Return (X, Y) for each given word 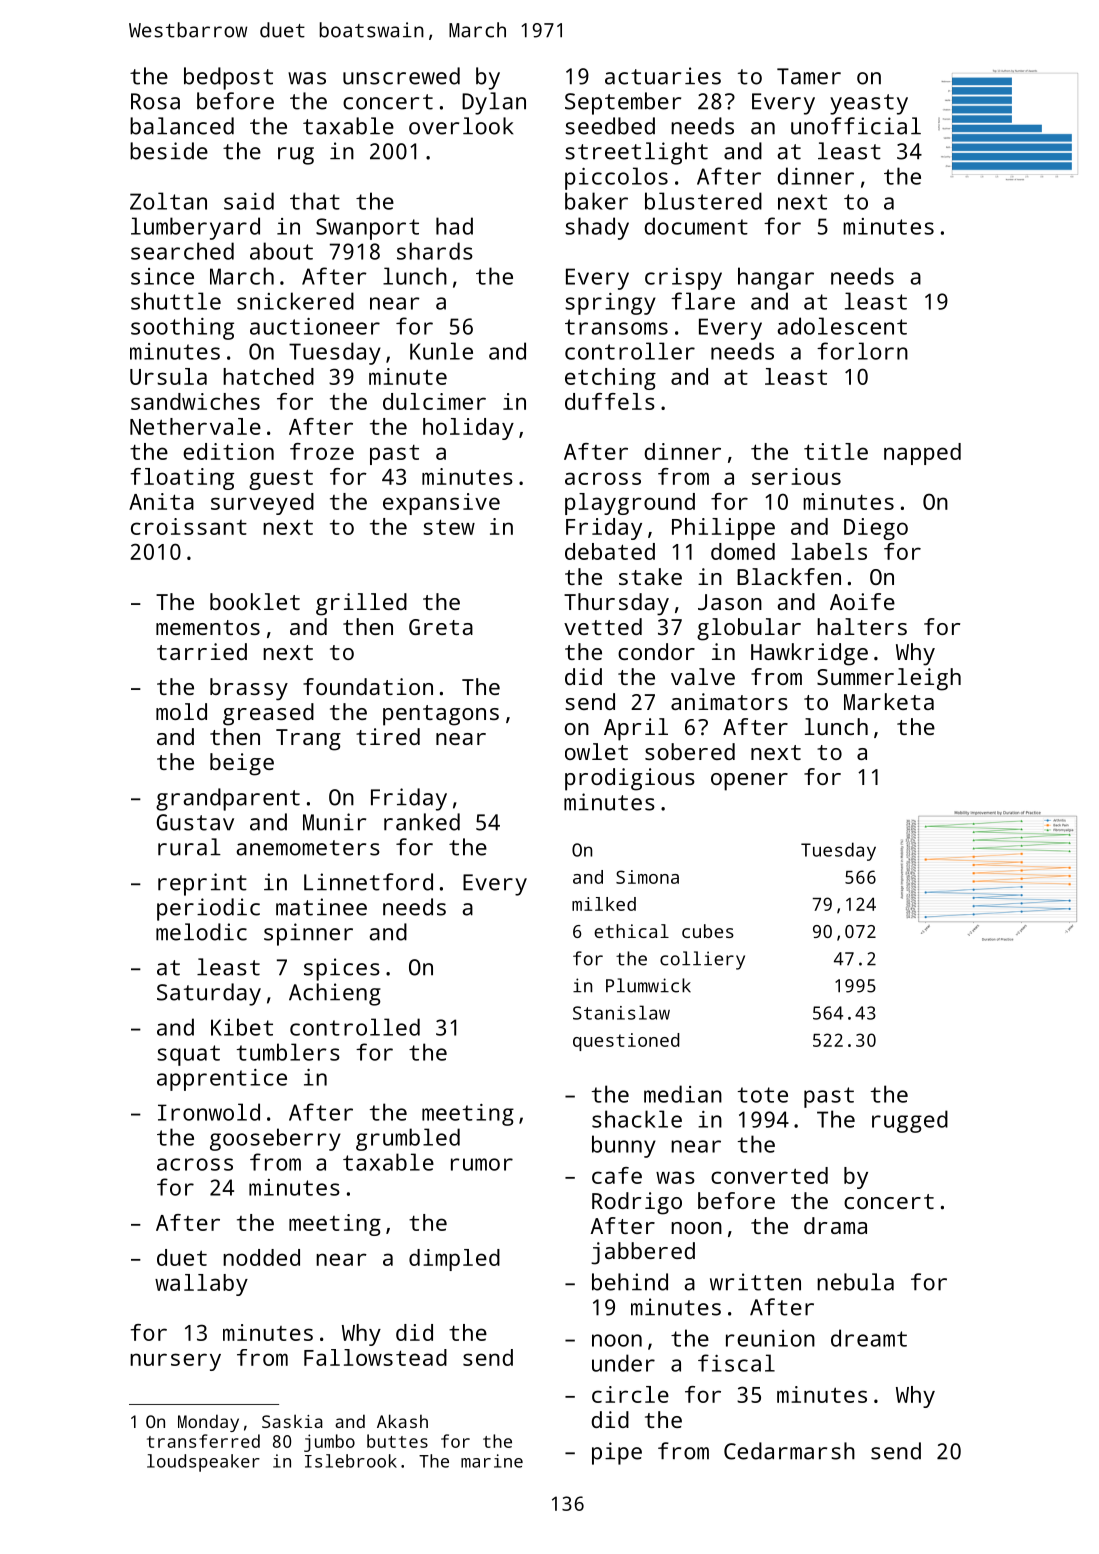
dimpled (454, 1260)
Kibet (242, 1027)
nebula (855, 1282)
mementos (208, 627)
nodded (261, 1257)
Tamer (809, 76)
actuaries (663, 76)
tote (763, 1095)
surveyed (262, 504)
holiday (468, 429)
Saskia (292, 1421)
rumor (482, 1164)
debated (610, 551)
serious (796, 476)
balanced (182, 126)
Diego (876, 529)
